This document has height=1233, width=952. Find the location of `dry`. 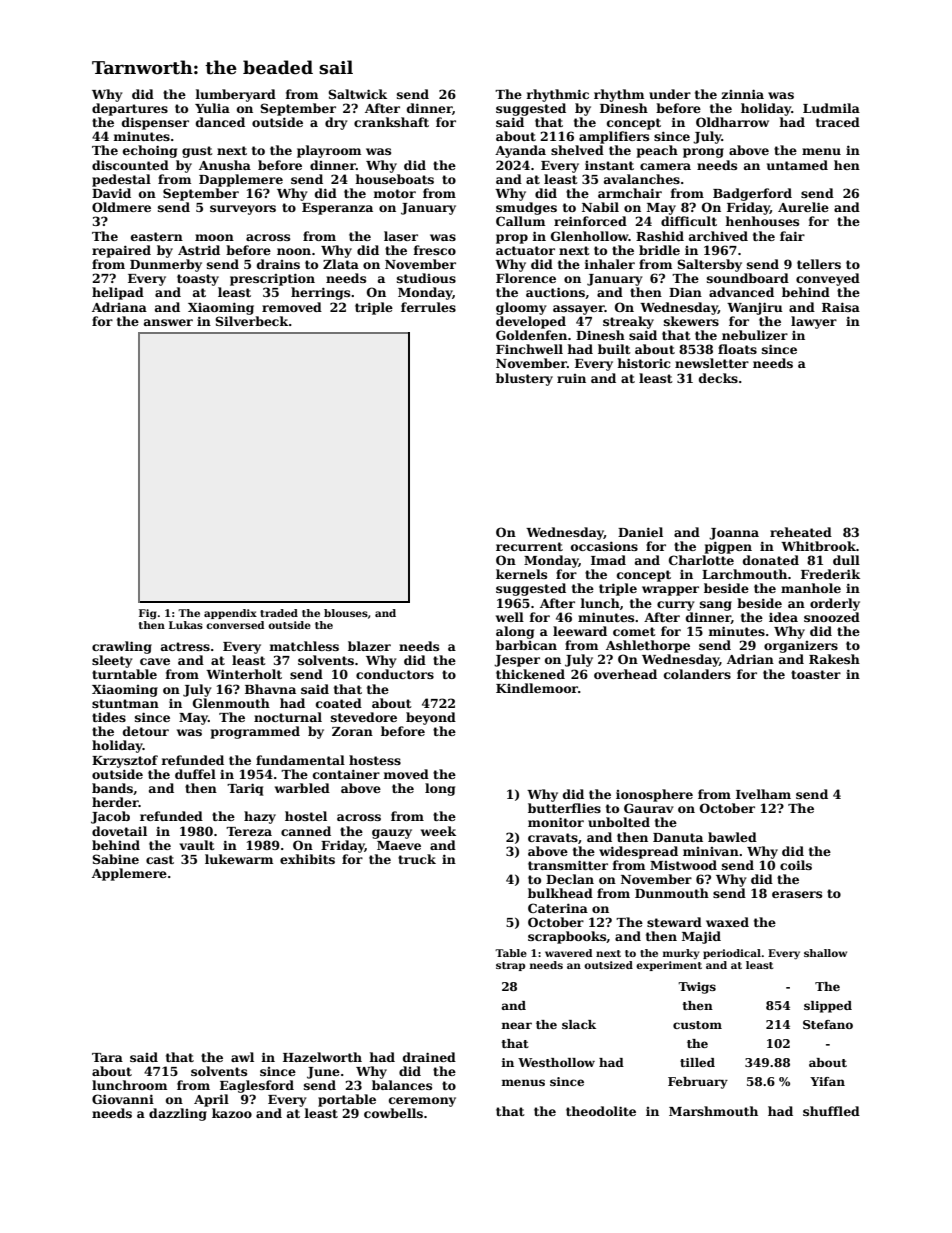

dry is located at coordinates (336, 123).
